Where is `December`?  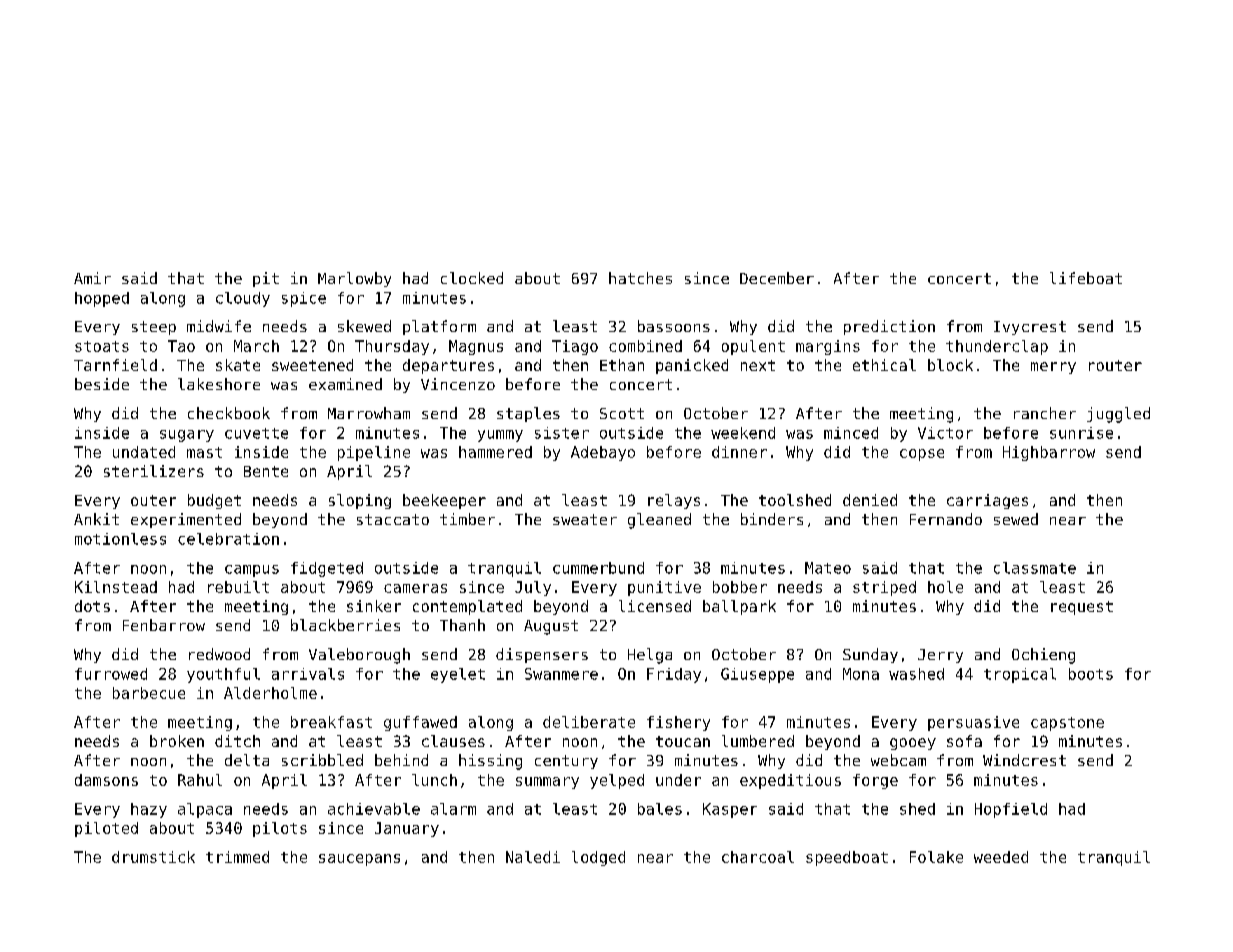 December is located at coordinates (777, 278).
